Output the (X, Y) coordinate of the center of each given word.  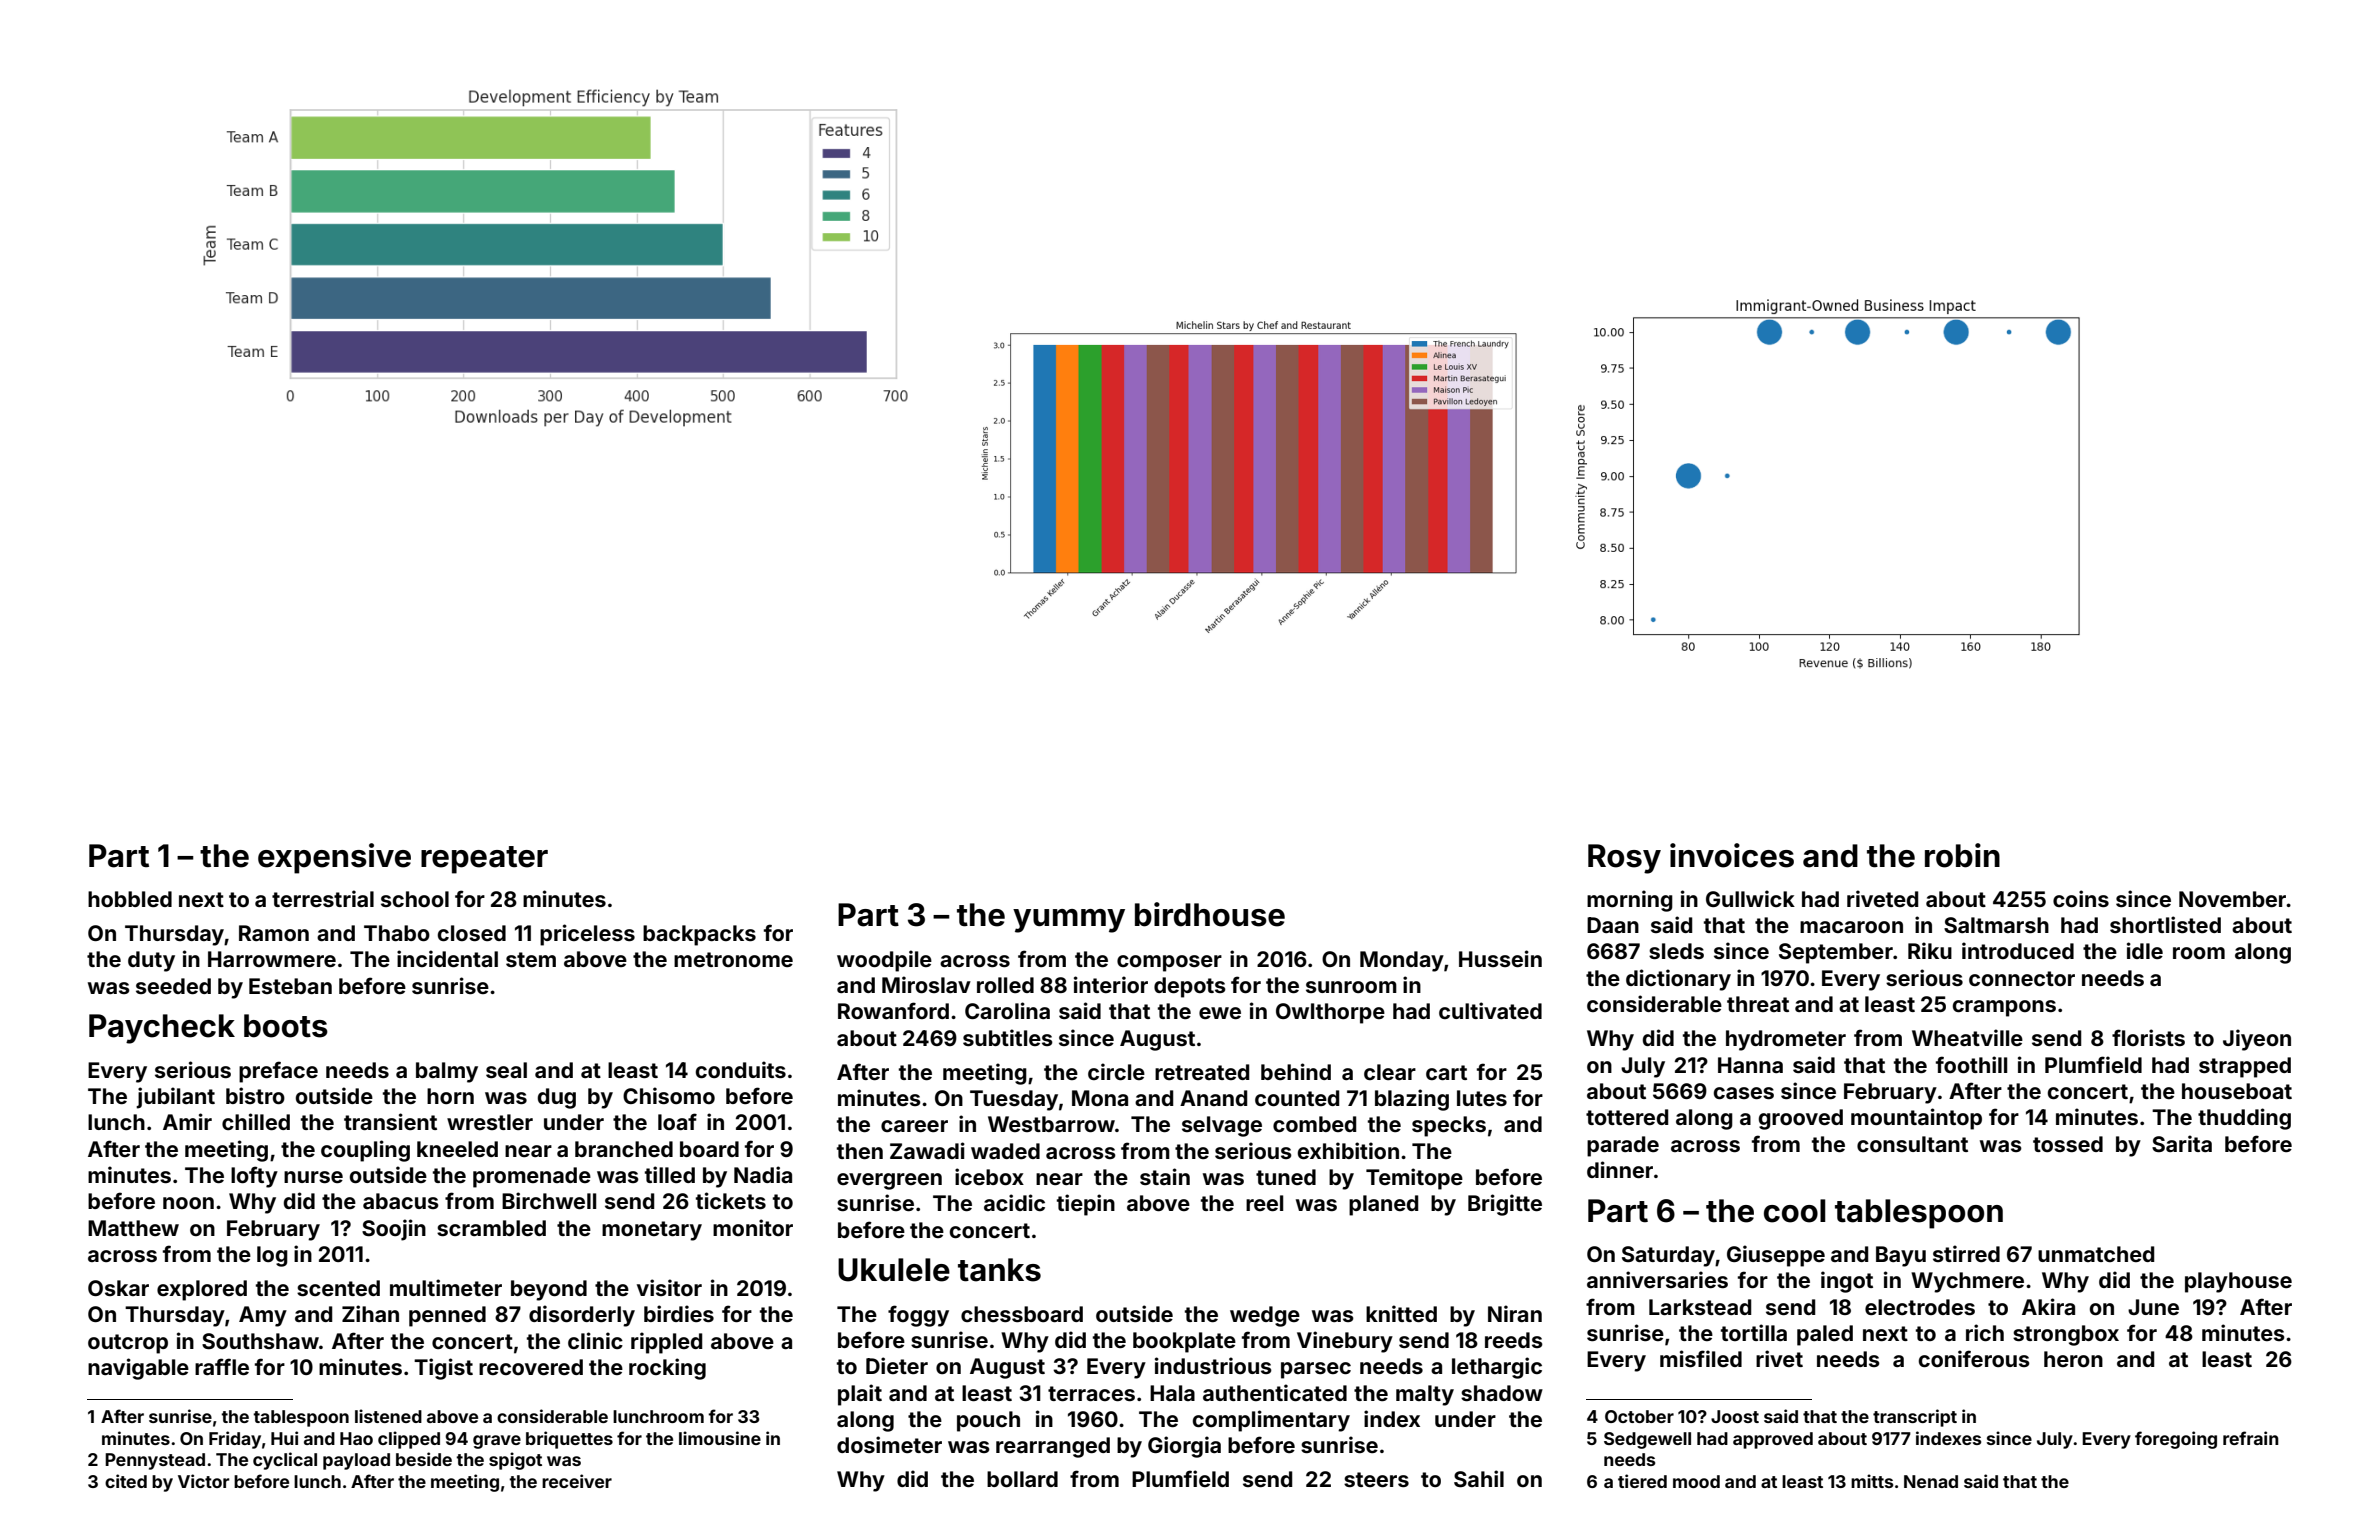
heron (2073, 1359)
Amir (187, 1121)
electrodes (1920, 1307)
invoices (1732, 855)
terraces (1091, 1393)
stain (1165, 1176)
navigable (138, 1369)
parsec (1316, 1370)
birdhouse (1210, 914)
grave (497, 1442)
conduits (741, 1069)
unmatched (2096, 1254)
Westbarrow (1051, 1124)
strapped (2245, 1067)
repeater (484, 860)
